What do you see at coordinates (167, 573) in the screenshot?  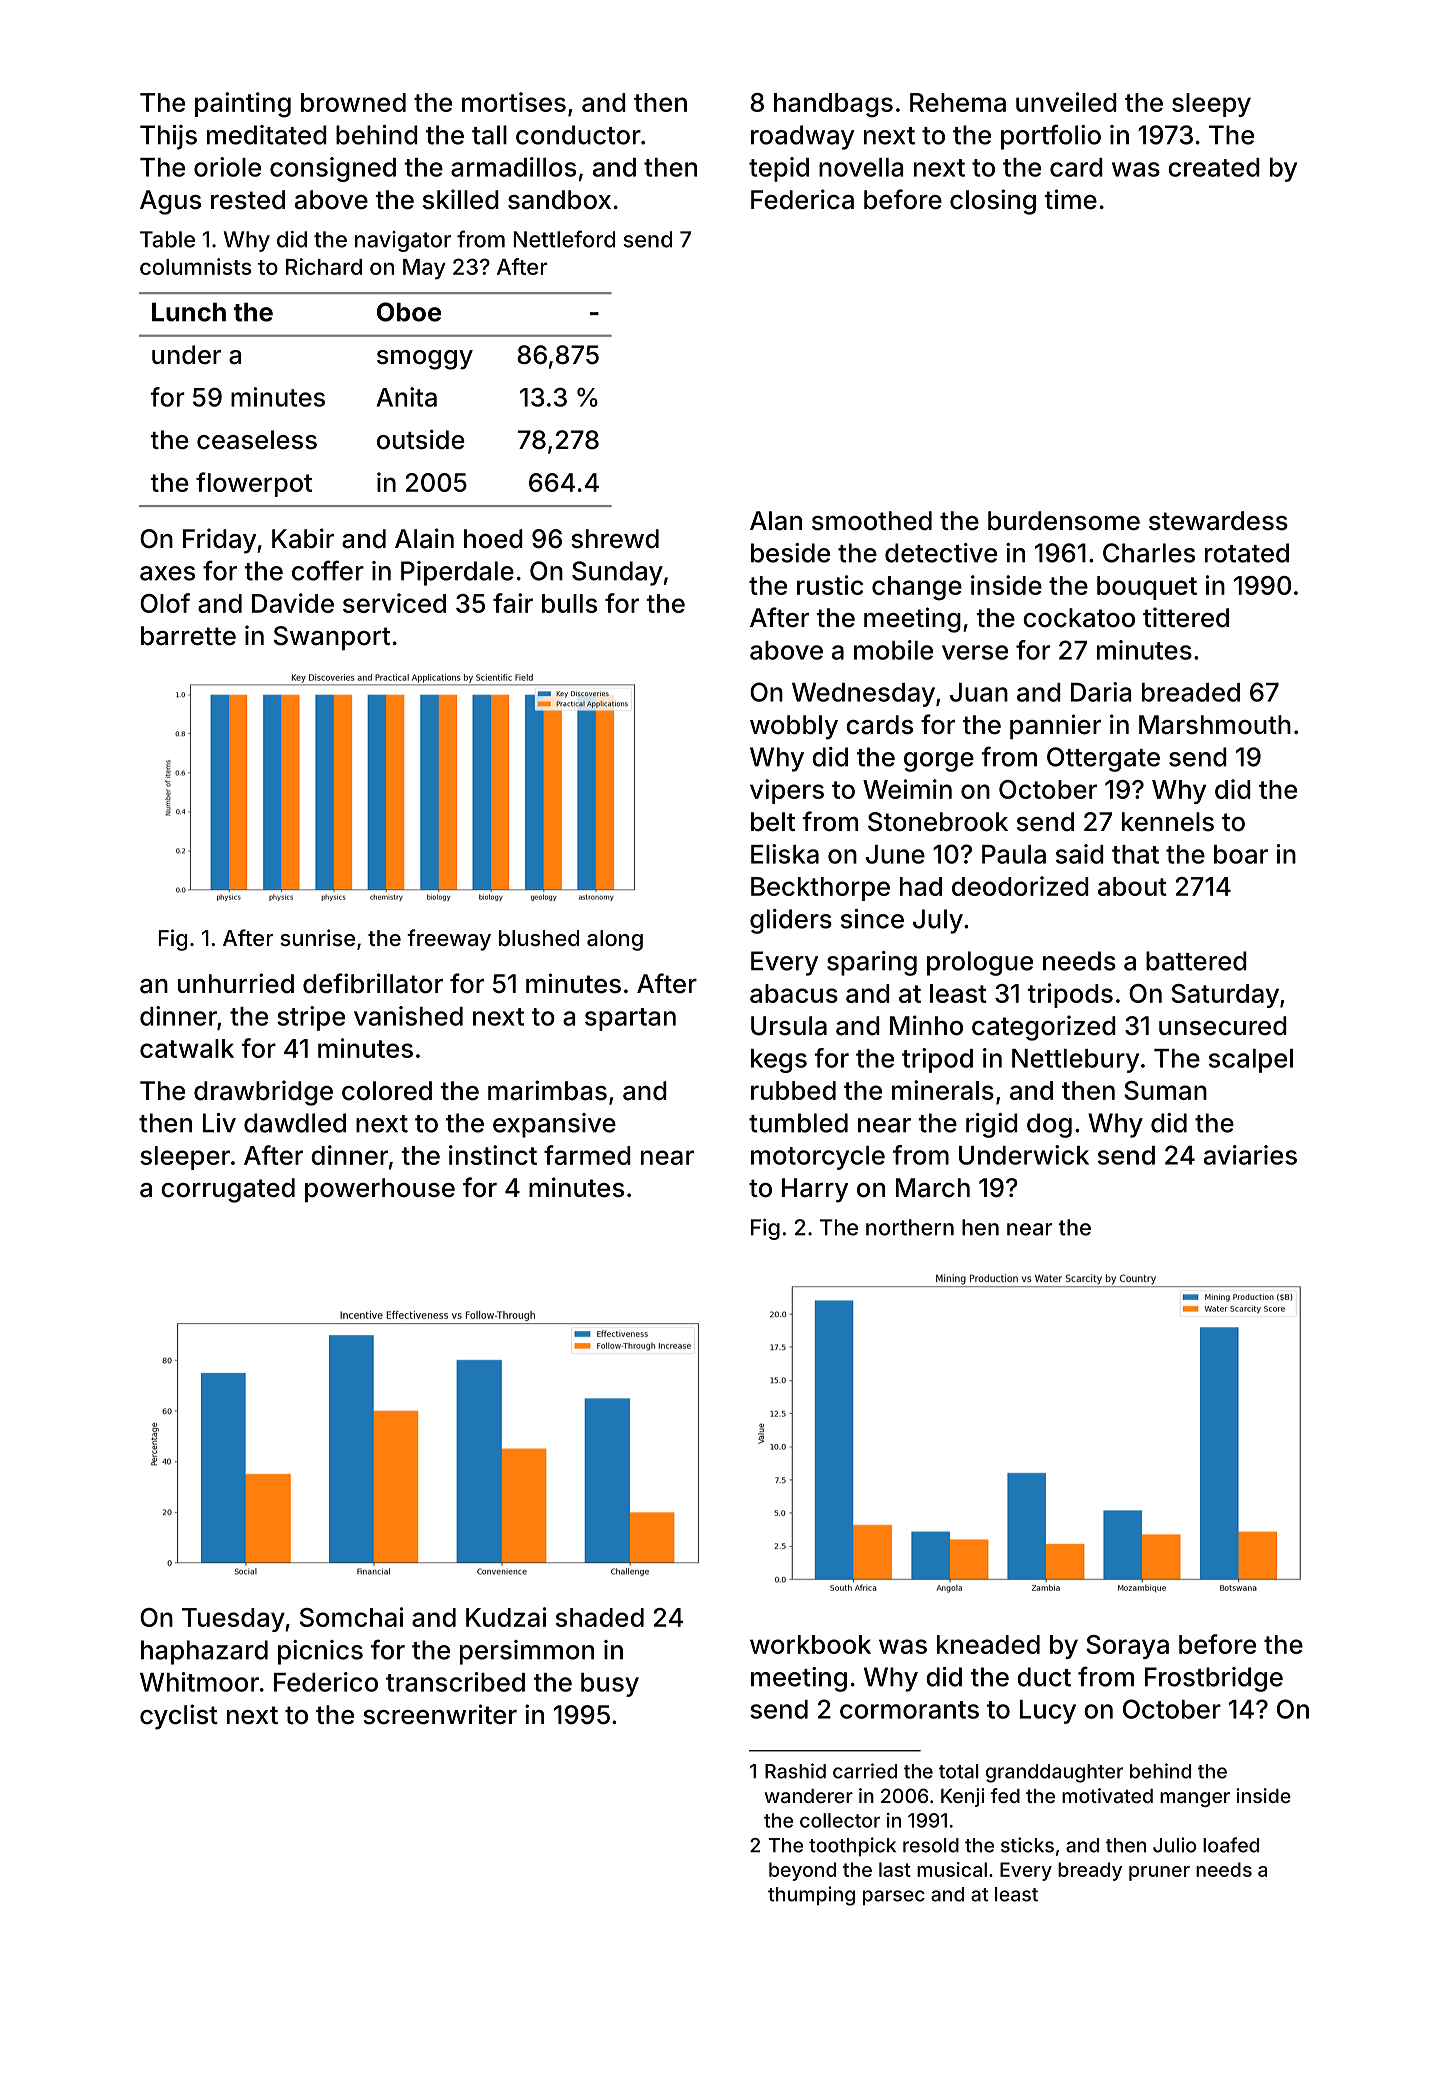 I see `axes` at bounding box center [167, 573].
